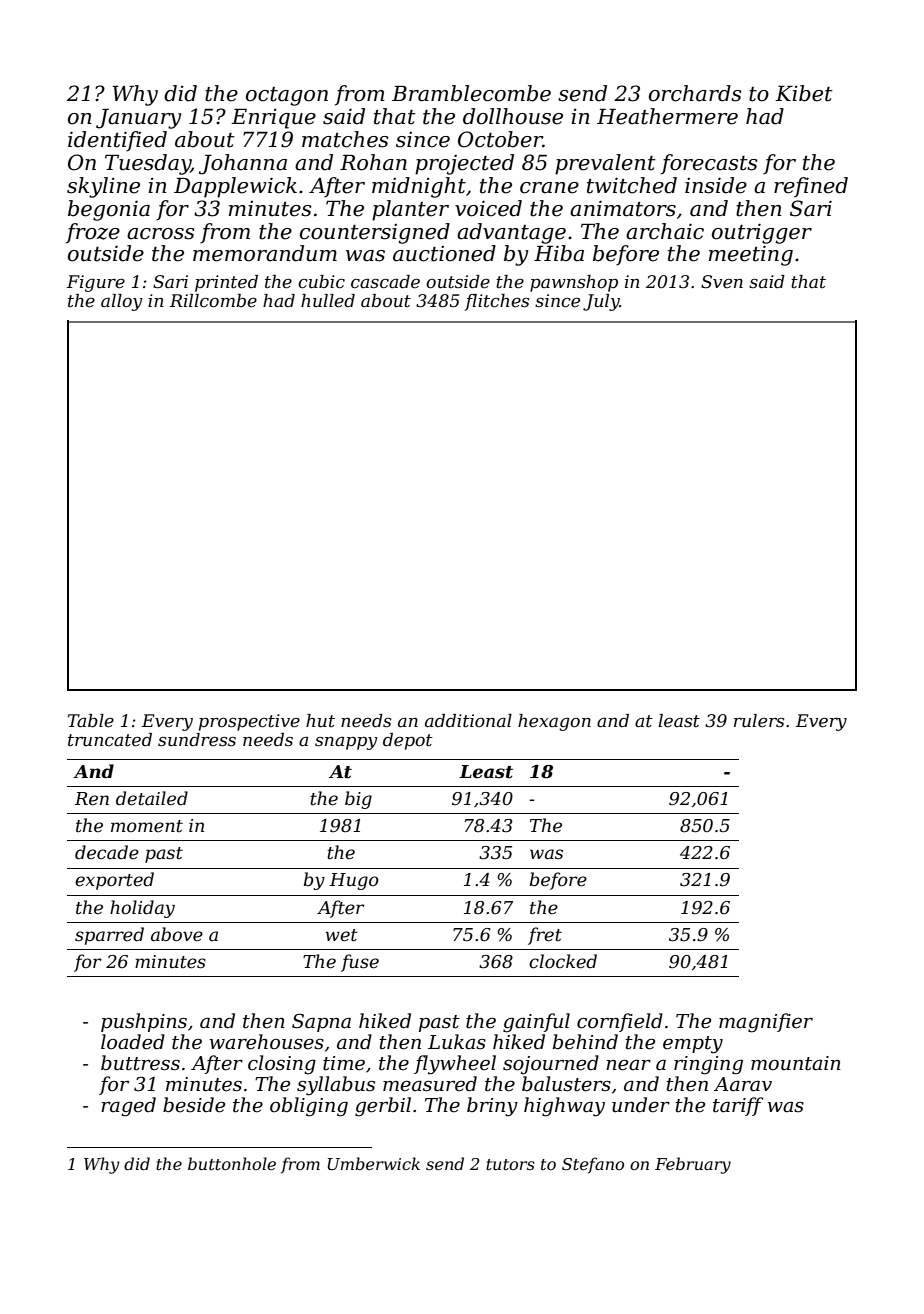 This page has height=1314, width=924. What do you see at coordinates (759, 721) in the page?
I see `rulers` at bounding box center [759, 721].
